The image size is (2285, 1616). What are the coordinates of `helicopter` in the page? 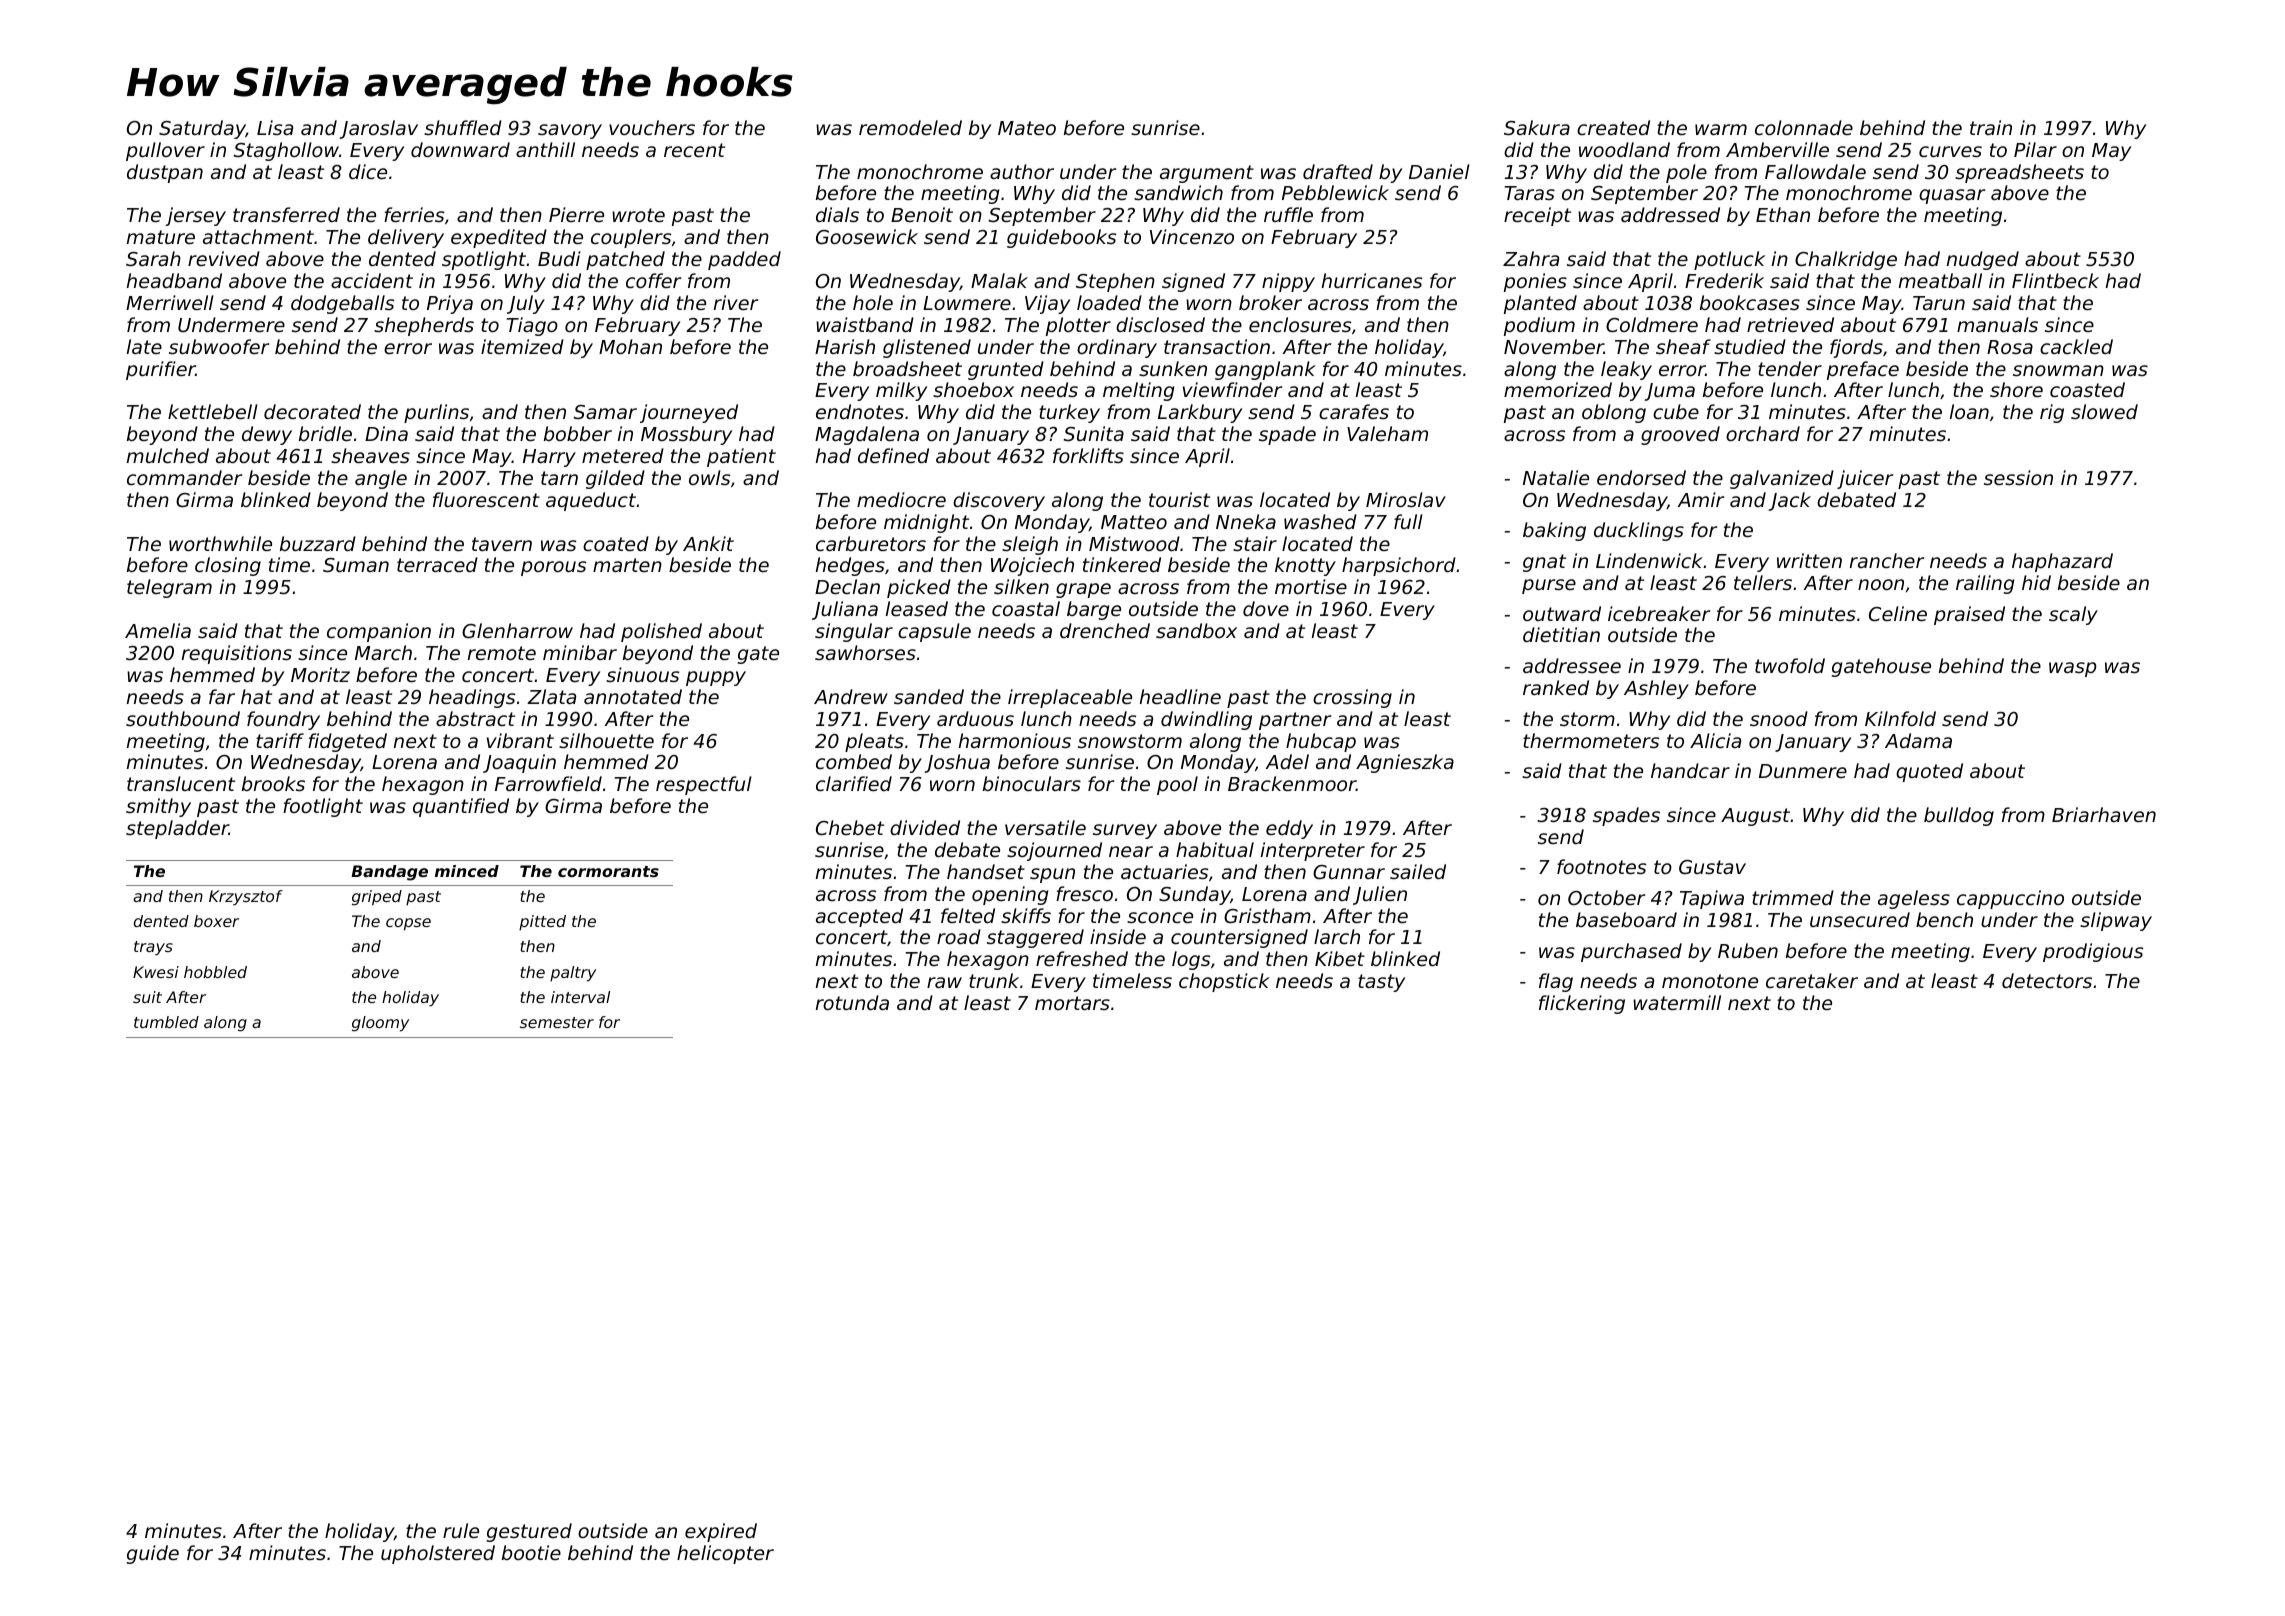 It's located at (725, 1554).
